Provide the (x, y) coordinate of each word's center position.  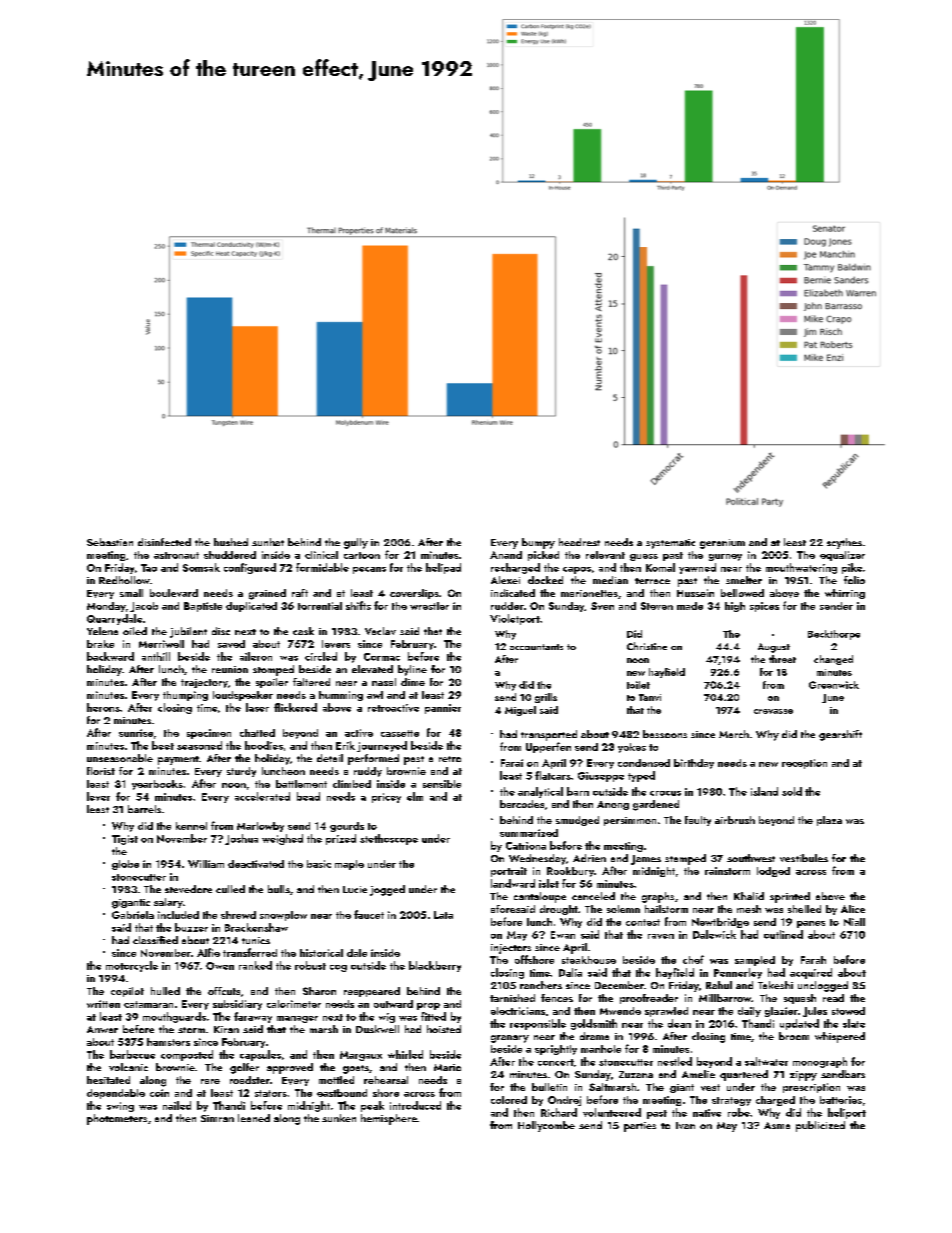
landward (513, 883)
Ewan (563, 935)
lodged (773, 872)
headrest (579, 542)
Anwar (102, 1029)
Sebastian (110, 542)
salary (168, 903)
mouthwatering (801, 568)
